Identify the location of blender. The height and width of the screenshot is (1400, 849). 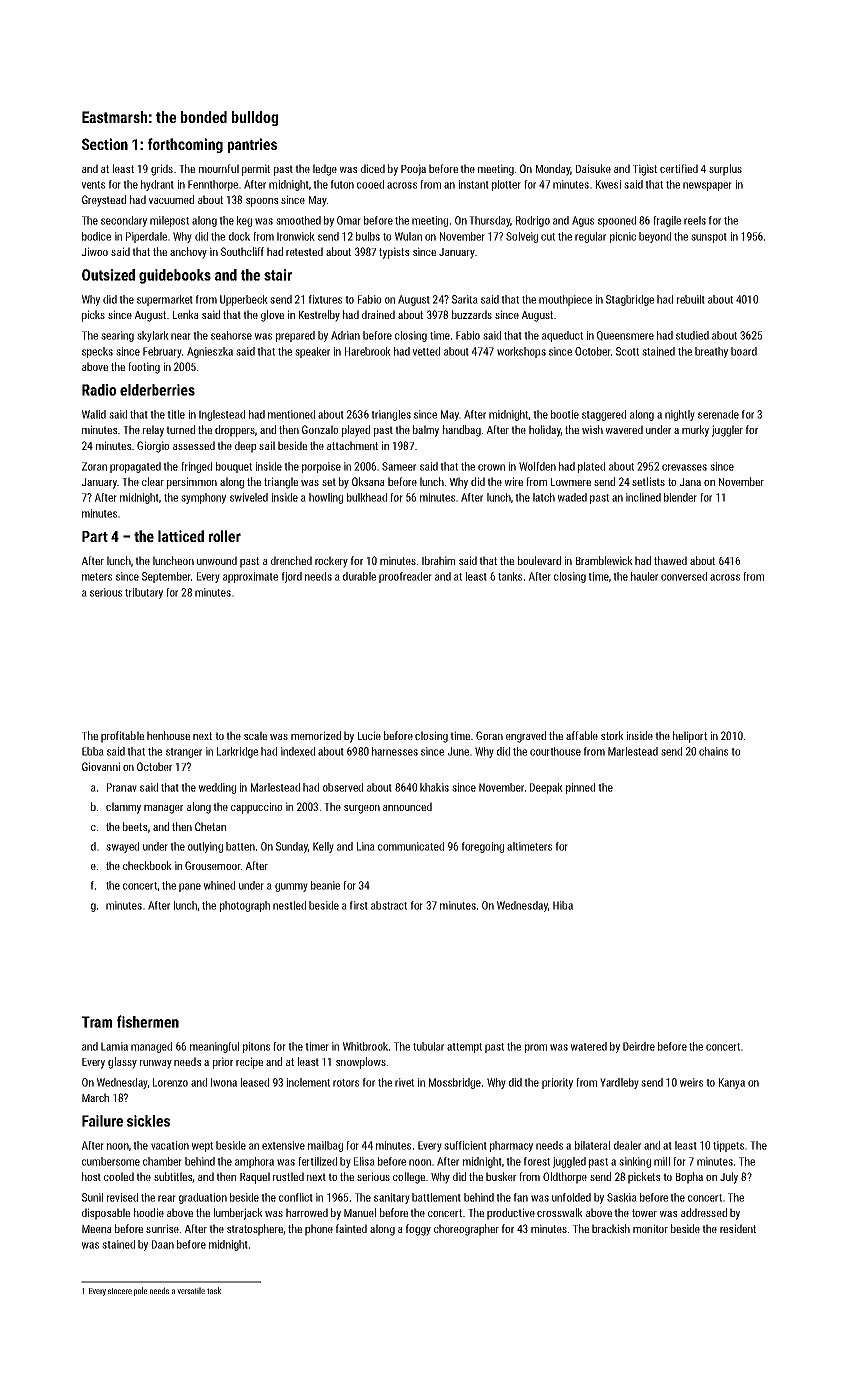
(680, 497).
